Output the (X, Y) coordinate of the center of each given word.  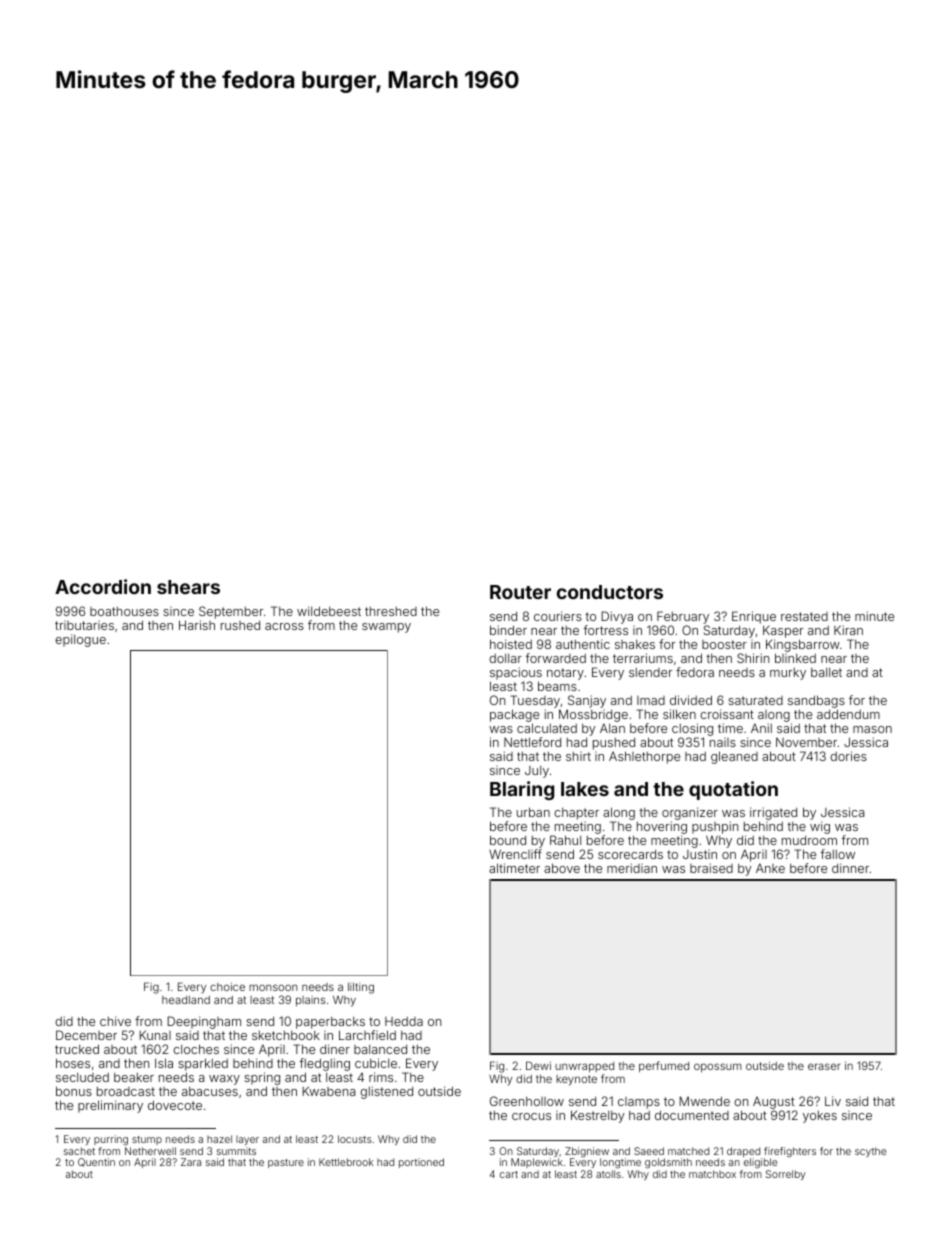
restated (804, 616)
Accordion (103, 586)
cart (509, 1174)
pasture (286, 1163)
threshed (391, 611)
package (514, 715)
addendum (848, 714)
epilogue (80, 640)
